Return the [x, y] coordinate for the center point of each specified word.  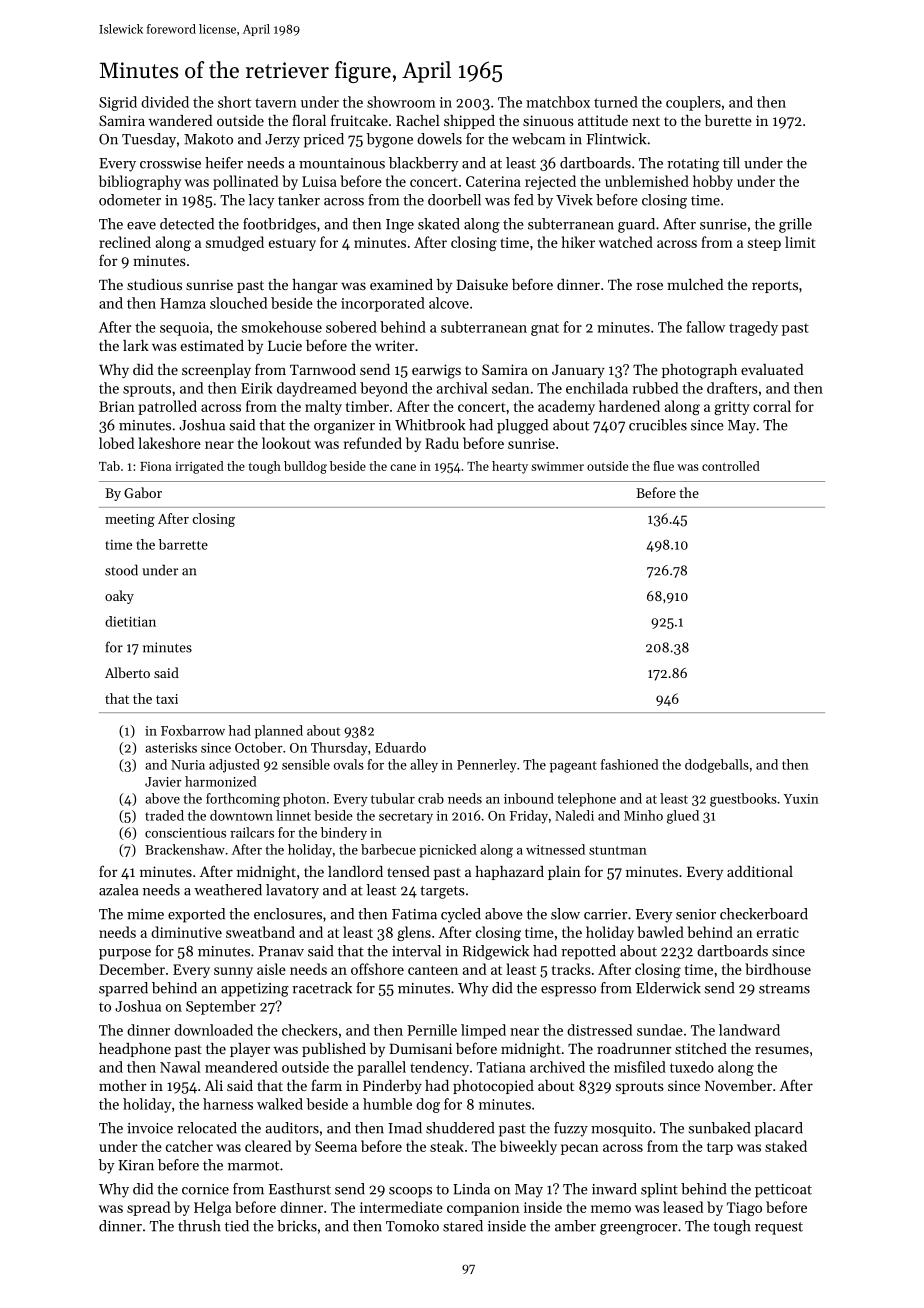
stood [121, 570]
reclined [125, 242]
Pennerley [487, 766]
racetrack [322, 988]
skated [439, 224]
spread [148, 1208]
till [731, 163]
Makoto [208, 139]
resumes [782, 1050]
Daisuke [482, 284]
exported [196, 915]
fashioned [630, 764]
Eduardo [400, 747]
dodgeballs [717, 766]
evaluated [772, 369]
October [259, 747]
